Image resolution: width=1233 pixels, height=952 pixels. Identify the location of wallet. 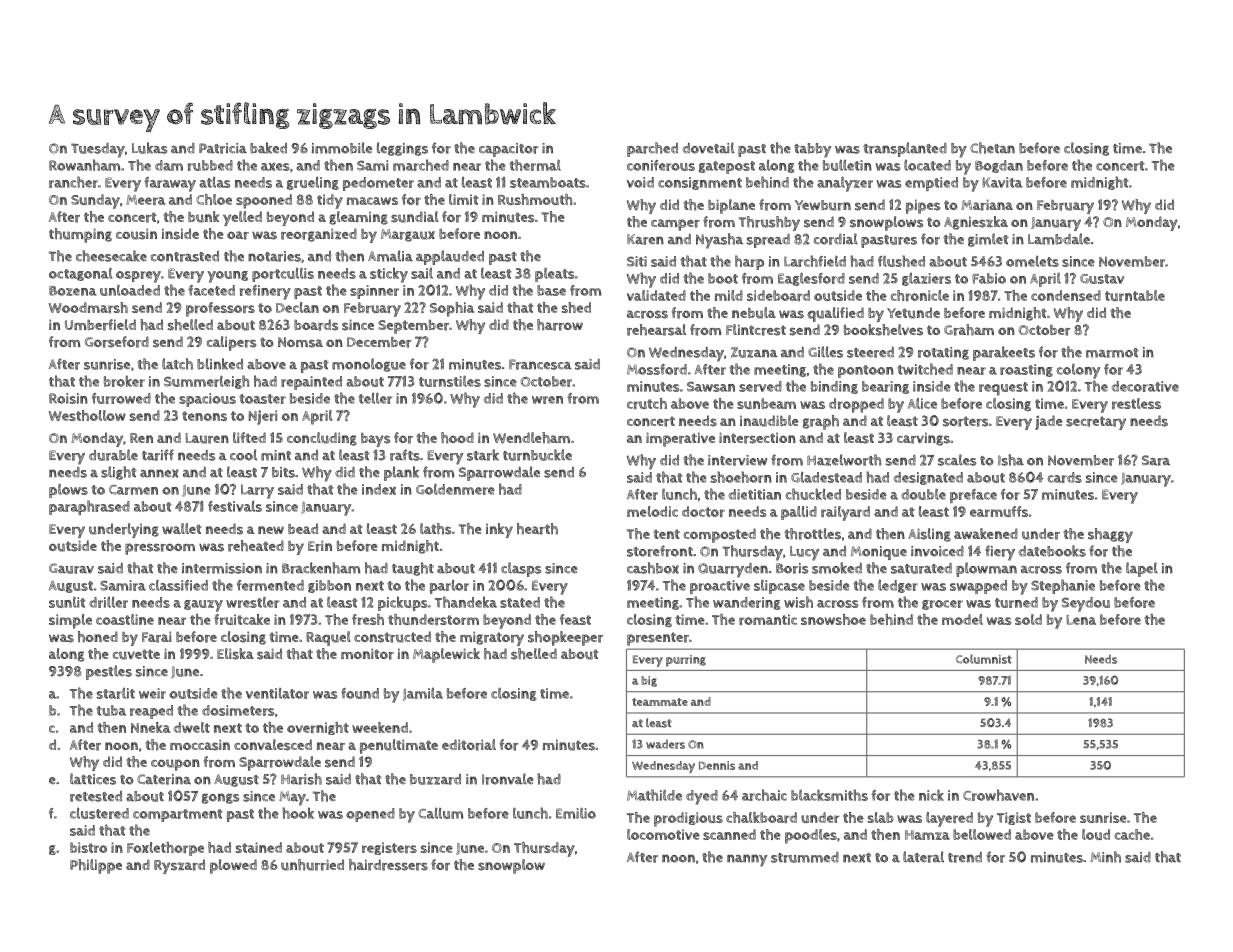
(182, 528).
